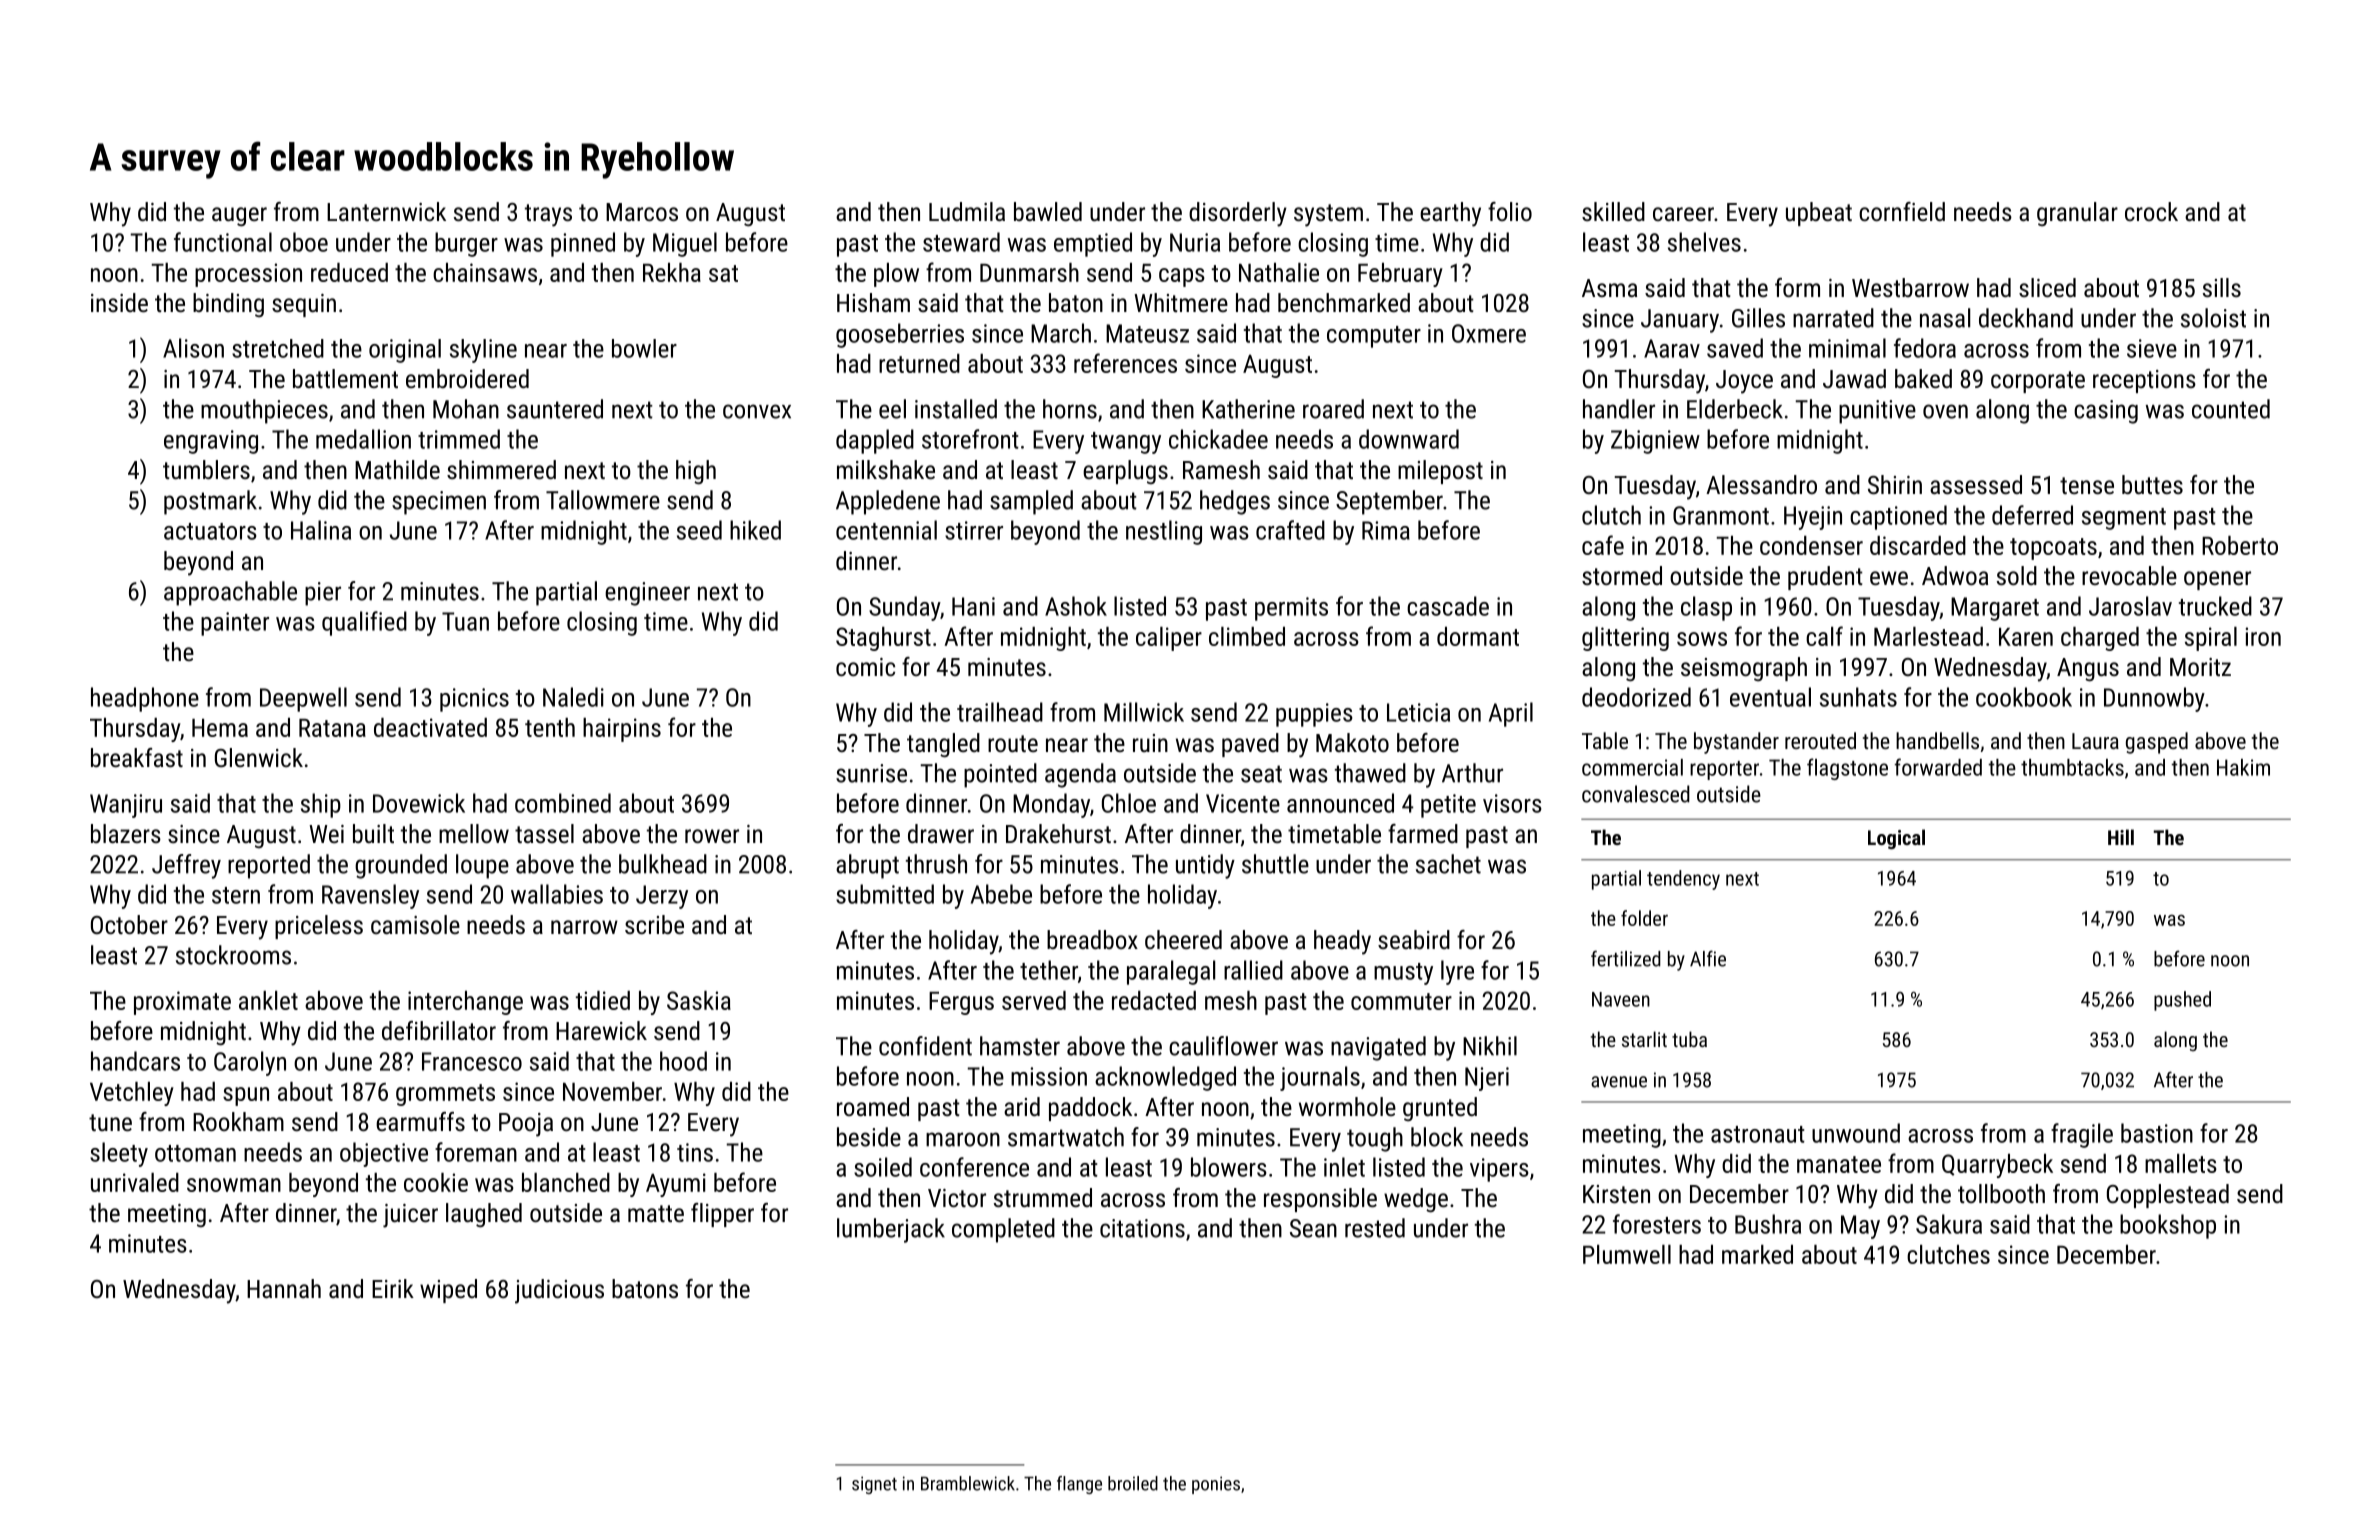  Describe the element at coordinates (410, 1216) in the screenshot. I see `juicer` at that location.
